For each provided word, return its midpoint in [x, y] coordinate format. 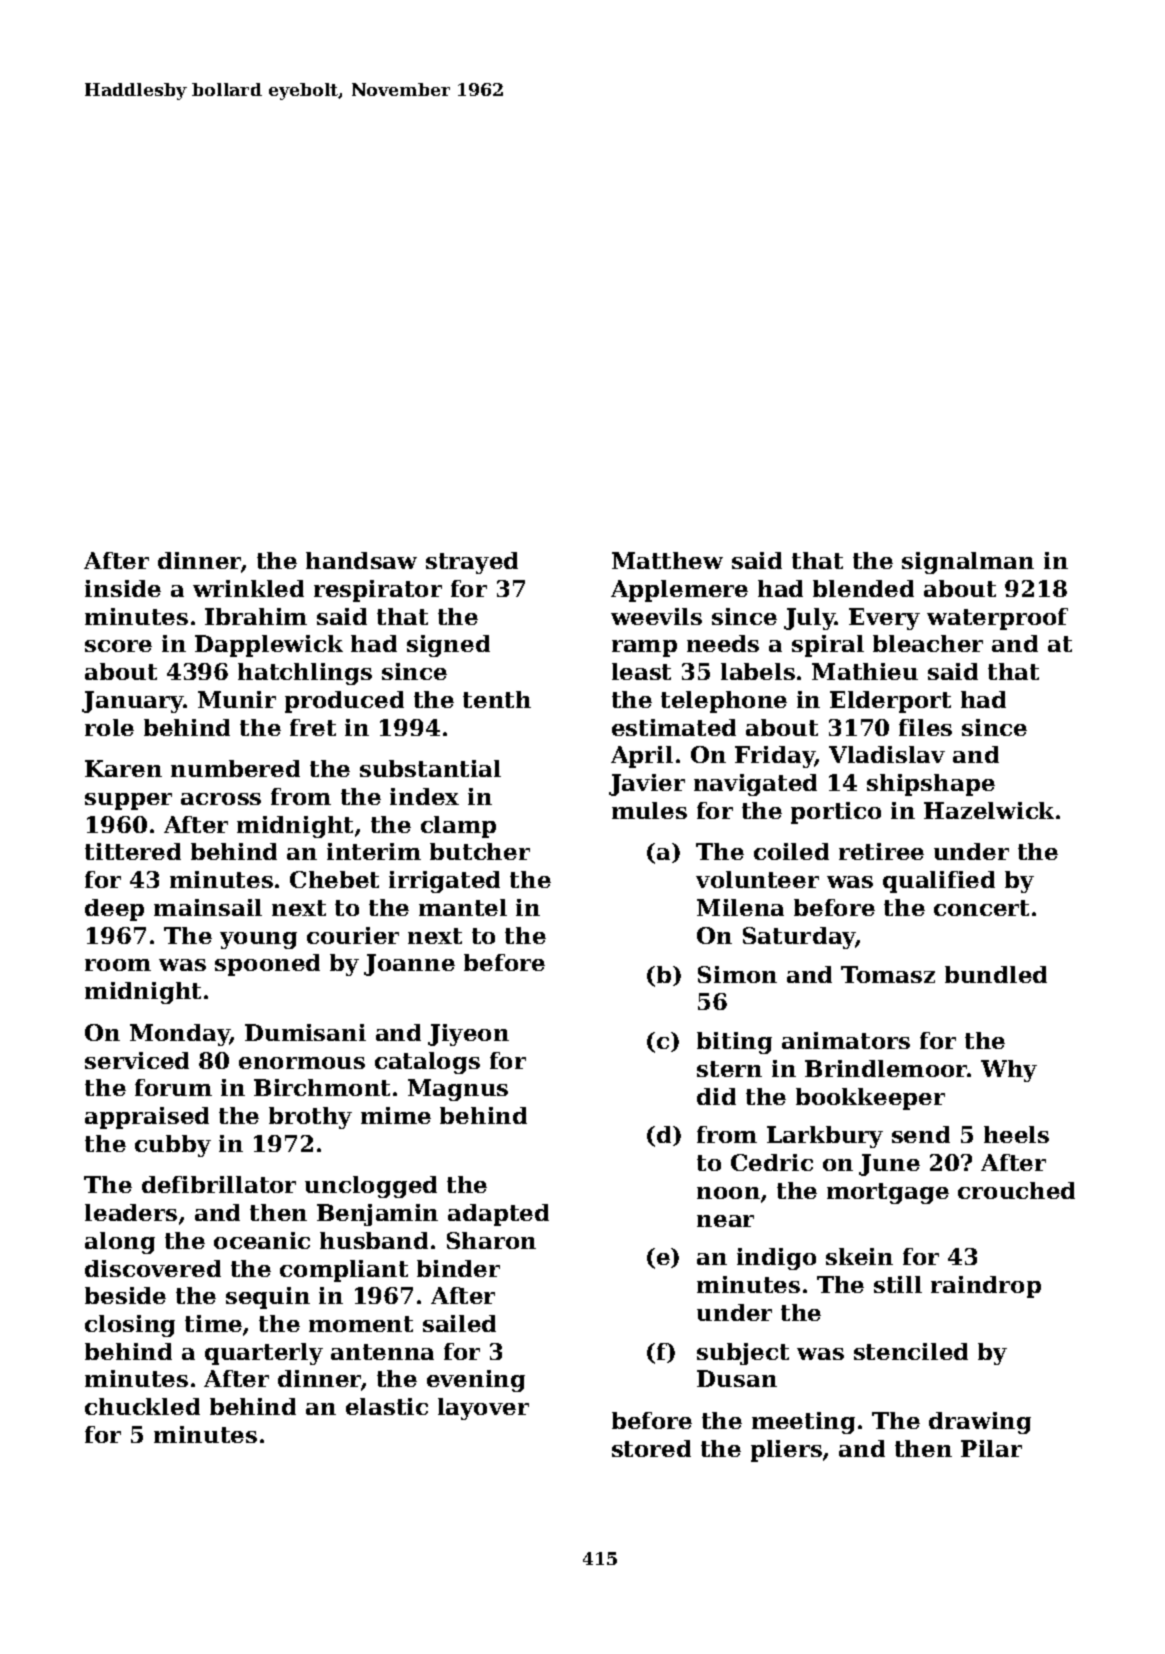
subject [743, 1354]
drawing [980, 1423]
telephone [724, 702]
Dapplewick [269, 646]
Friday [775, 757]
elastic [387, 1406]
